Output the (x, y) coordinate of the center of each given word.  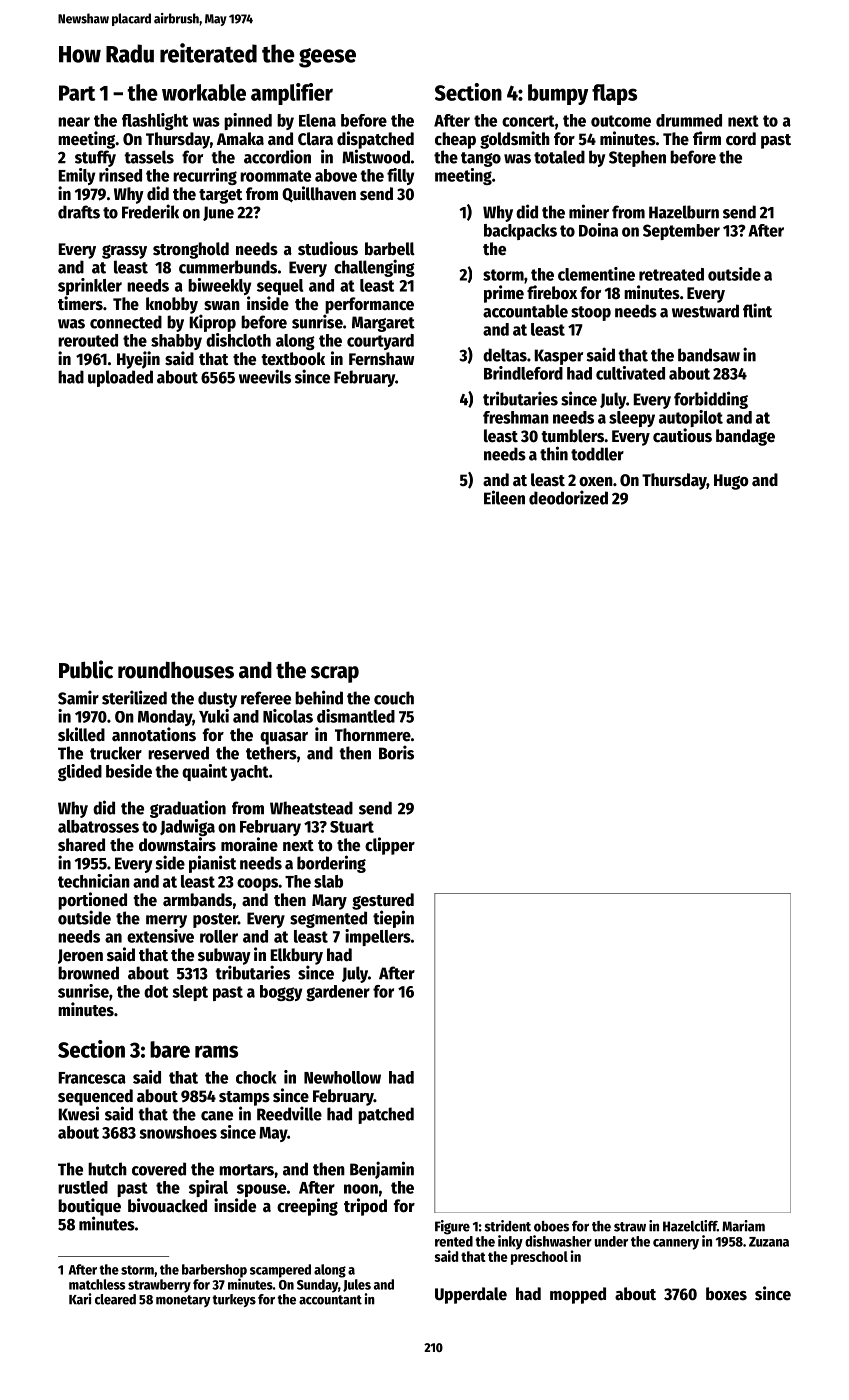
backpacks (520, 232)
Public (86, 669)
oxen (596, 482)
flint (757, 310)
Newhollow (342, 1077)
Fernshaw (381, 359)
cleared (115, 1299)
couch (394, 698)
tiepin (393, 919)
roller (219, 936)
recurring (205, 176)
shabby (176, 342)
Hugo (731, 482)
